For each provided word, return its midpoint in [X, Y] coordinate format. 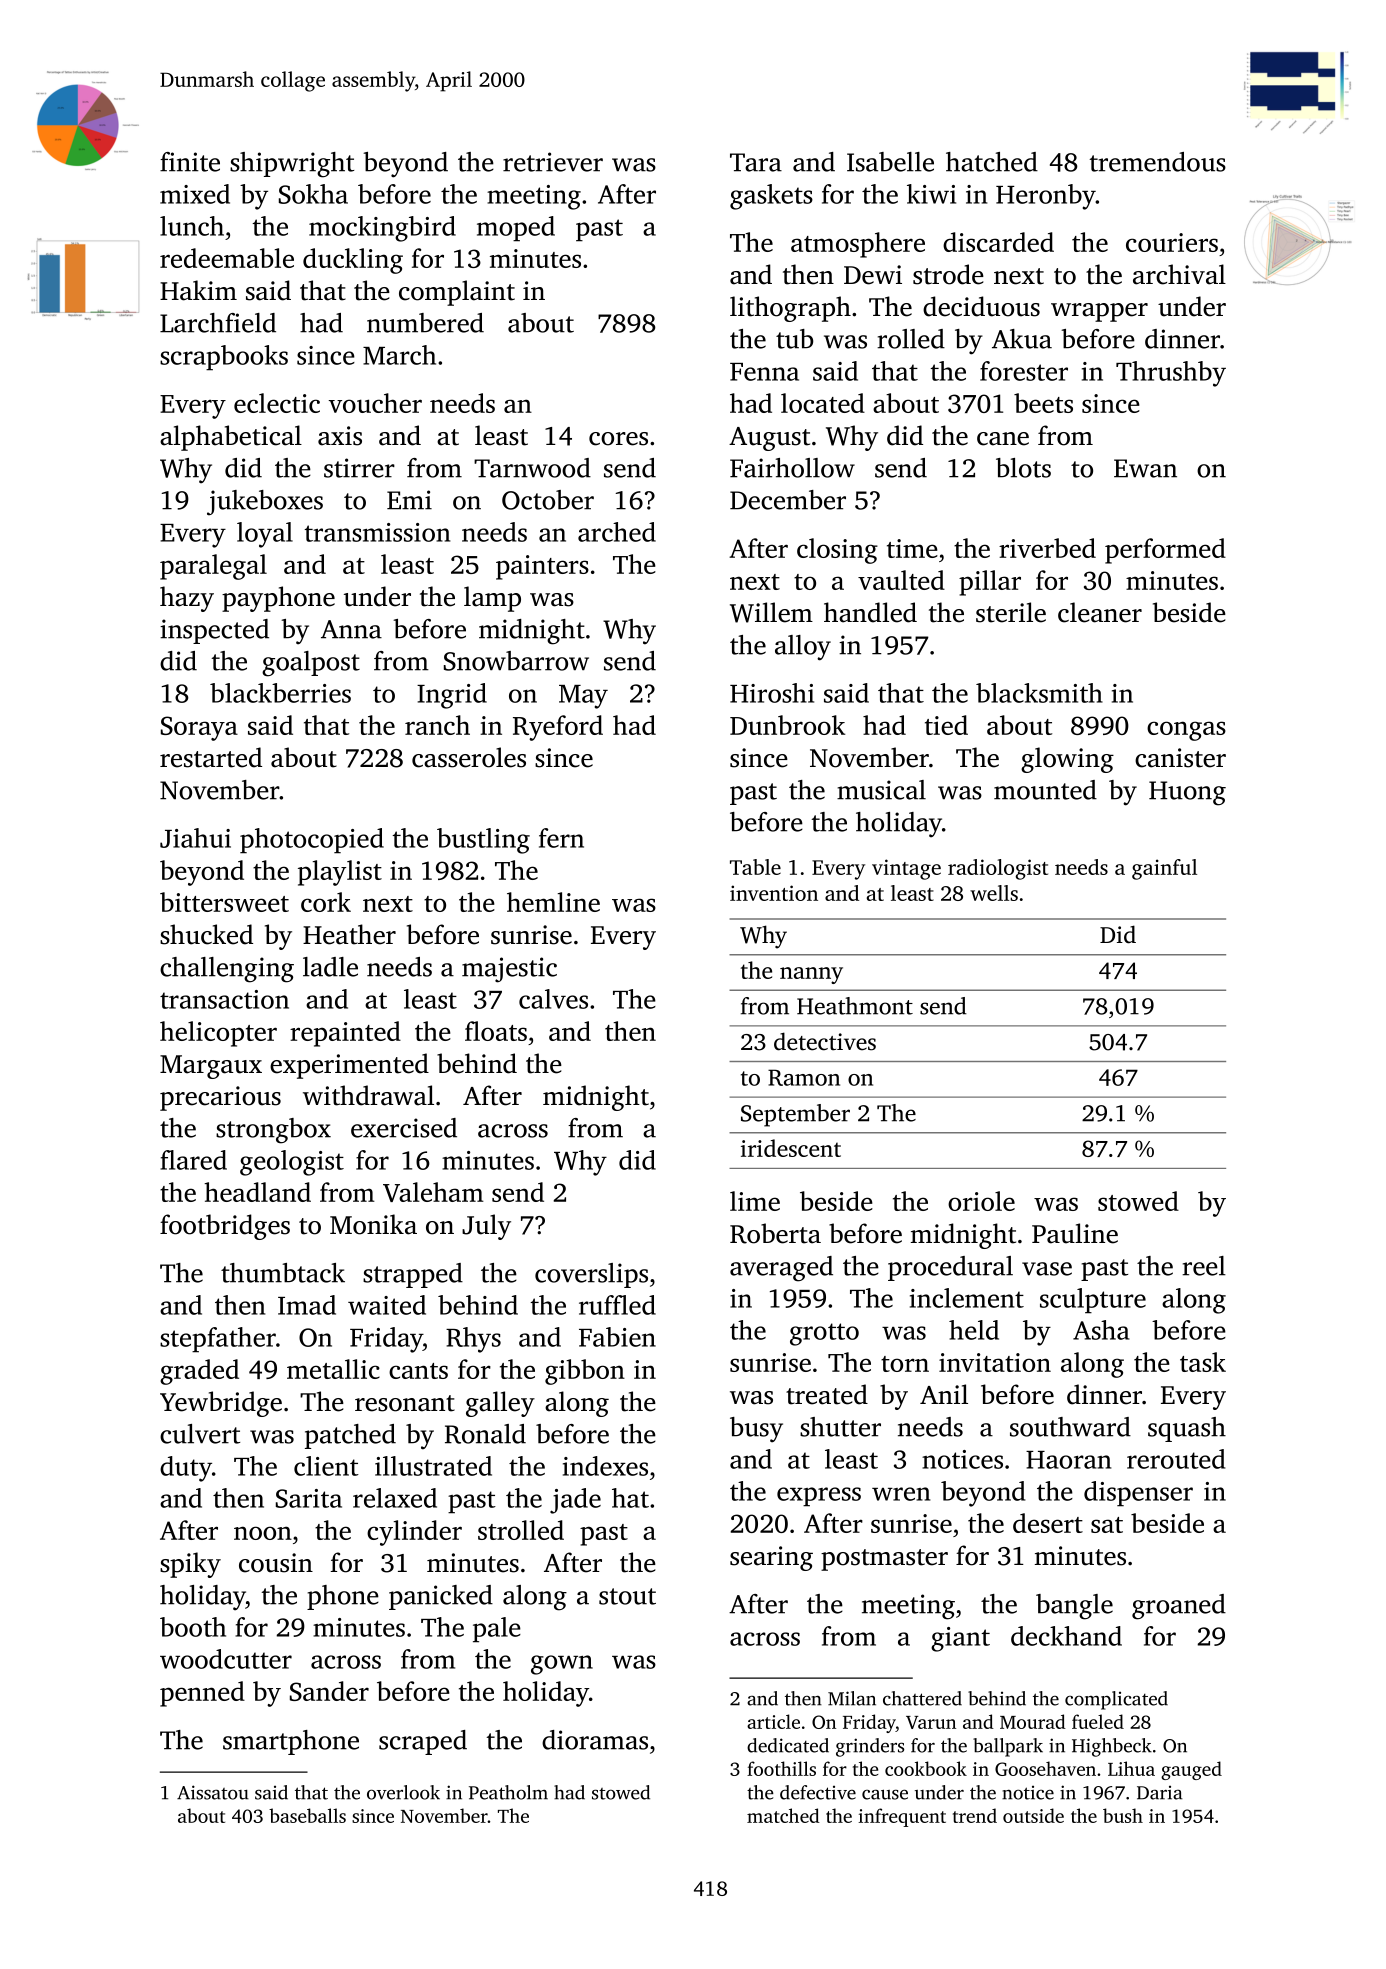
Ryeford [558, 728]
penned [202, 1694]
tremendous [1158, 162]
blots [1023, 468]
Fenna [764, 372]
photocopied [312, 840]
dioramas [595, 1740]
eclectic [277, 403]
